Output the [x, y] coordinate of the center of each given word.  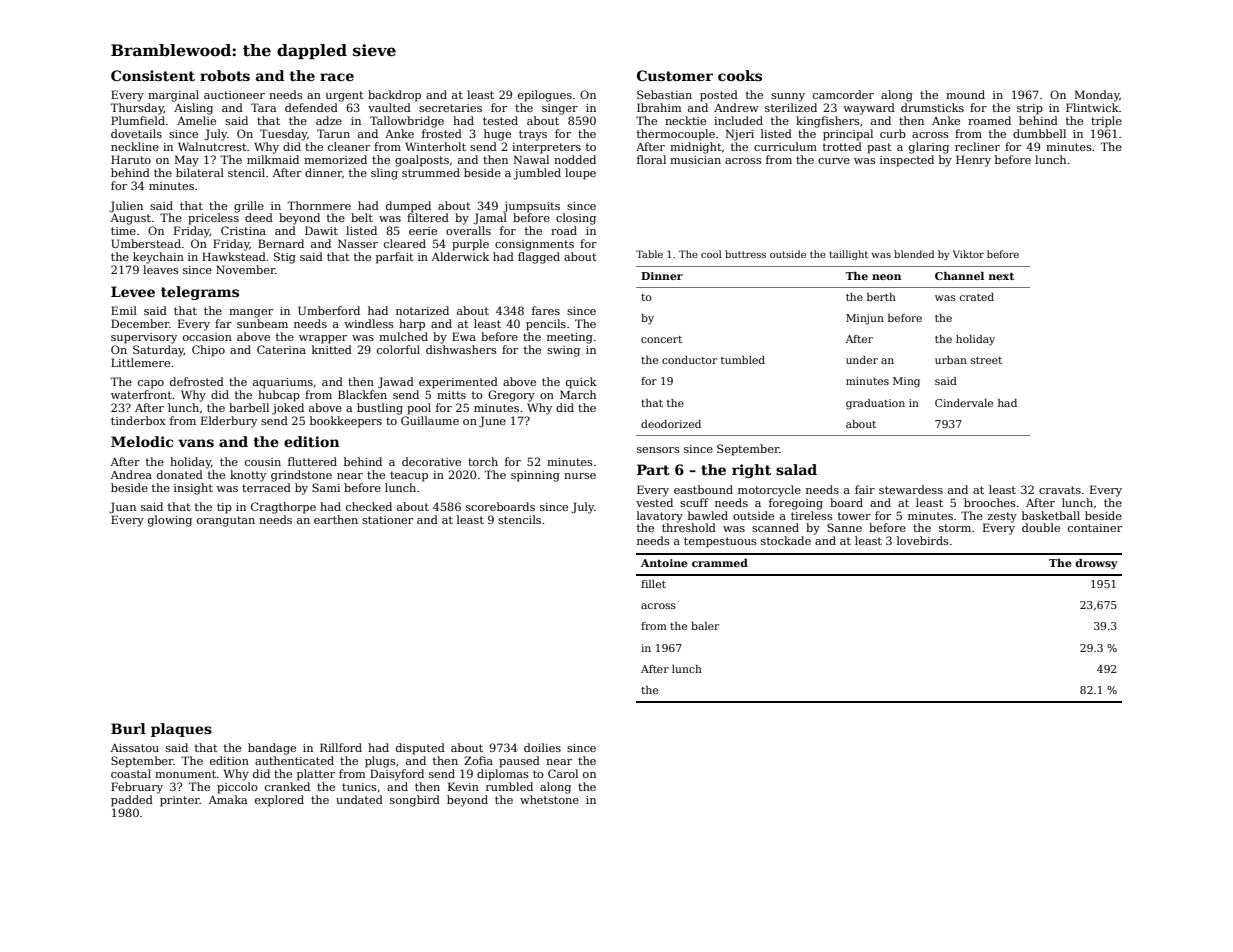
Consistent [153, 75]
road [564, 230]
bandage [272, 749]
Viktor [968, 254]
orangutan [226, 521]
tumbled [743, 360]
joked [288, 409]
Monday [1097, 96]
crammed [720, 563]
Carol [563, 773]
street [986, 360]
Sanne [844, 527]
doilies [542, 747]
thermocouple [676, 135]
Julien [126, 207]
